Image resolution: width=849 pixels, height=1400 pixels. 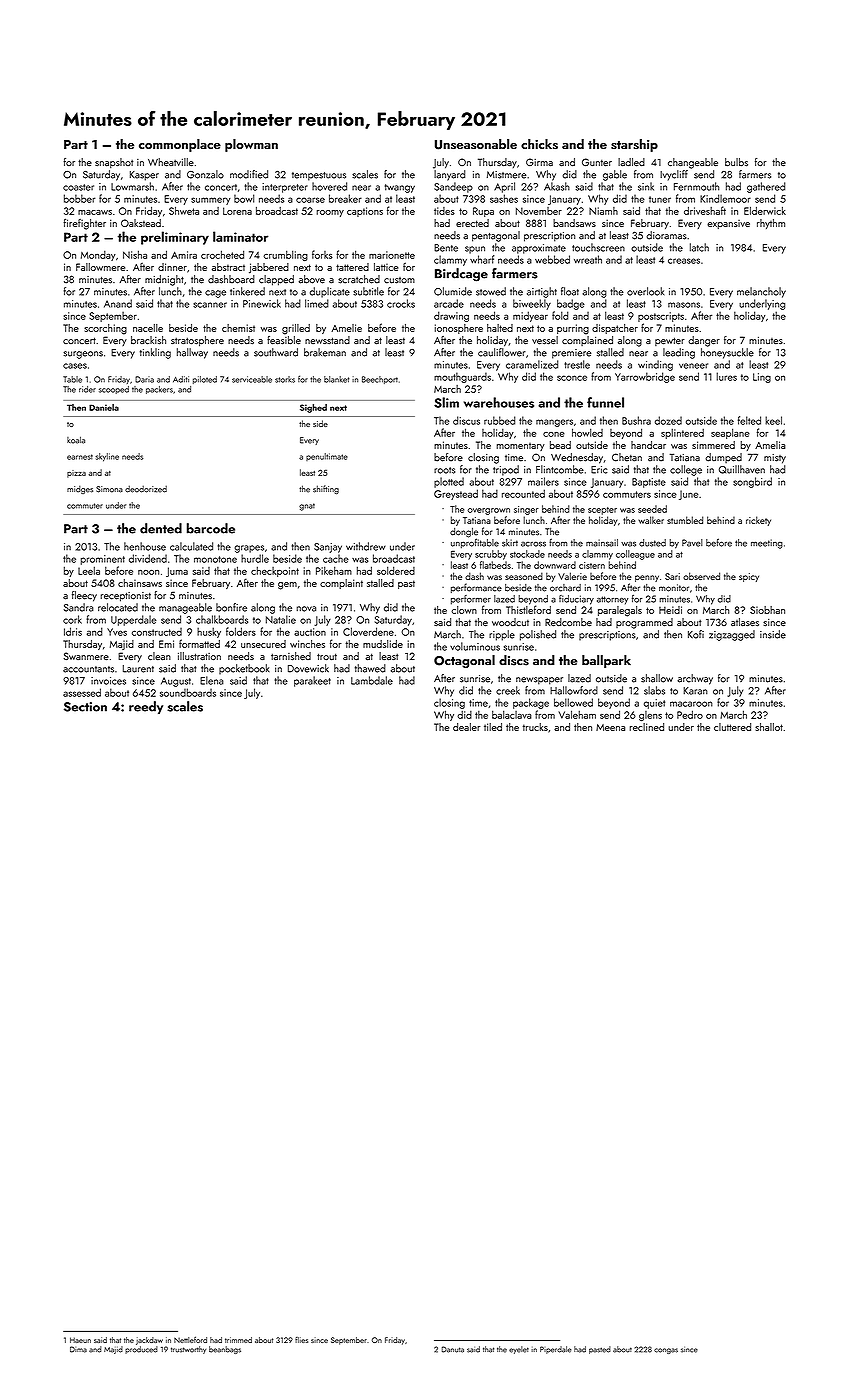 I want to click on Danuta, so click(x=453, y=1349).
